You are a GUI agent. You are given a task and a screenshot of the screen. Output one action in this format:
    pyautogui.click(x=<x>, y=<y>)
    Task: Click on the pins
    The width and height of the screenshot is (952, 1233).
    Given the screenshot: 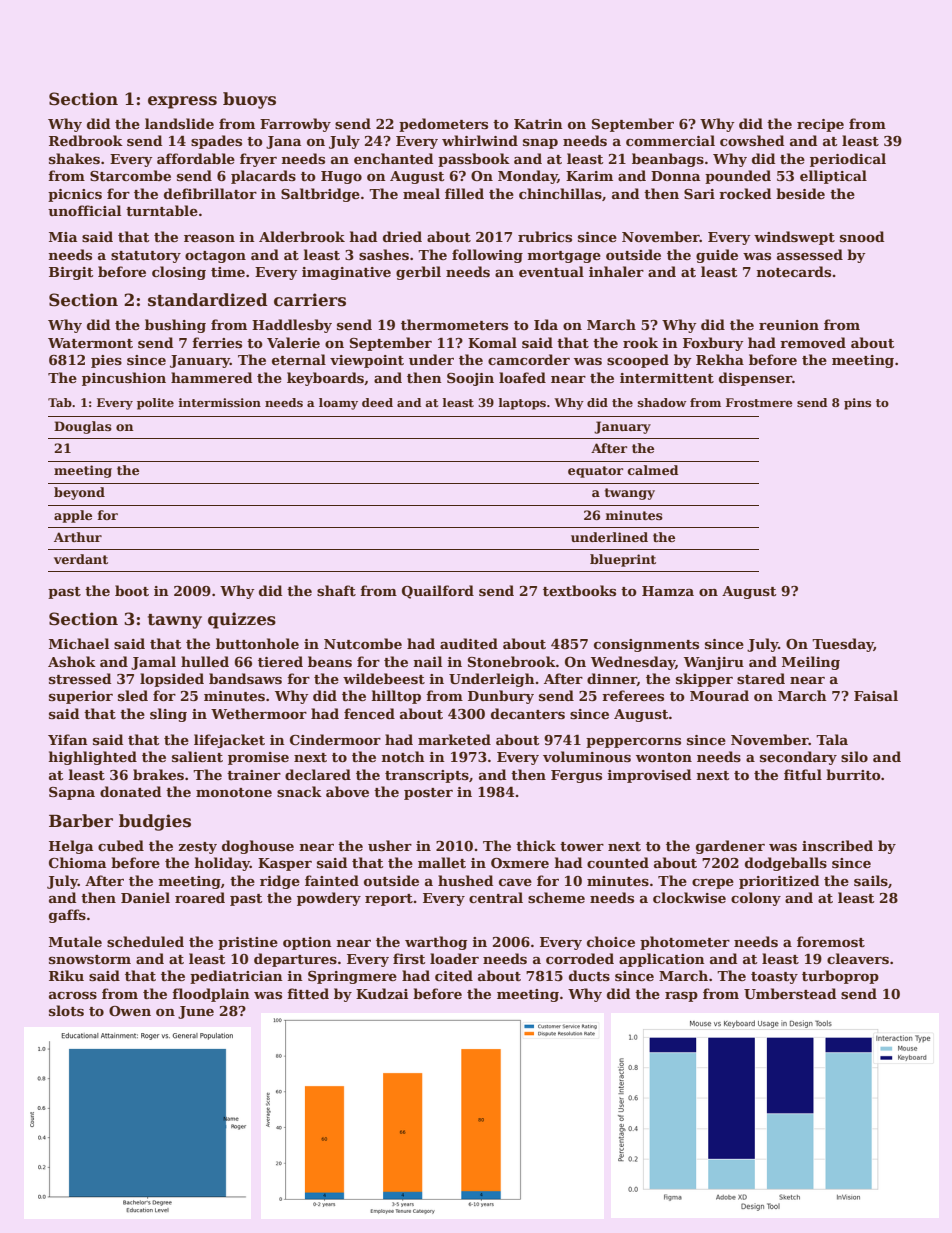 What is the action you would take?
    pyautogui.click(x=857, y=404)
